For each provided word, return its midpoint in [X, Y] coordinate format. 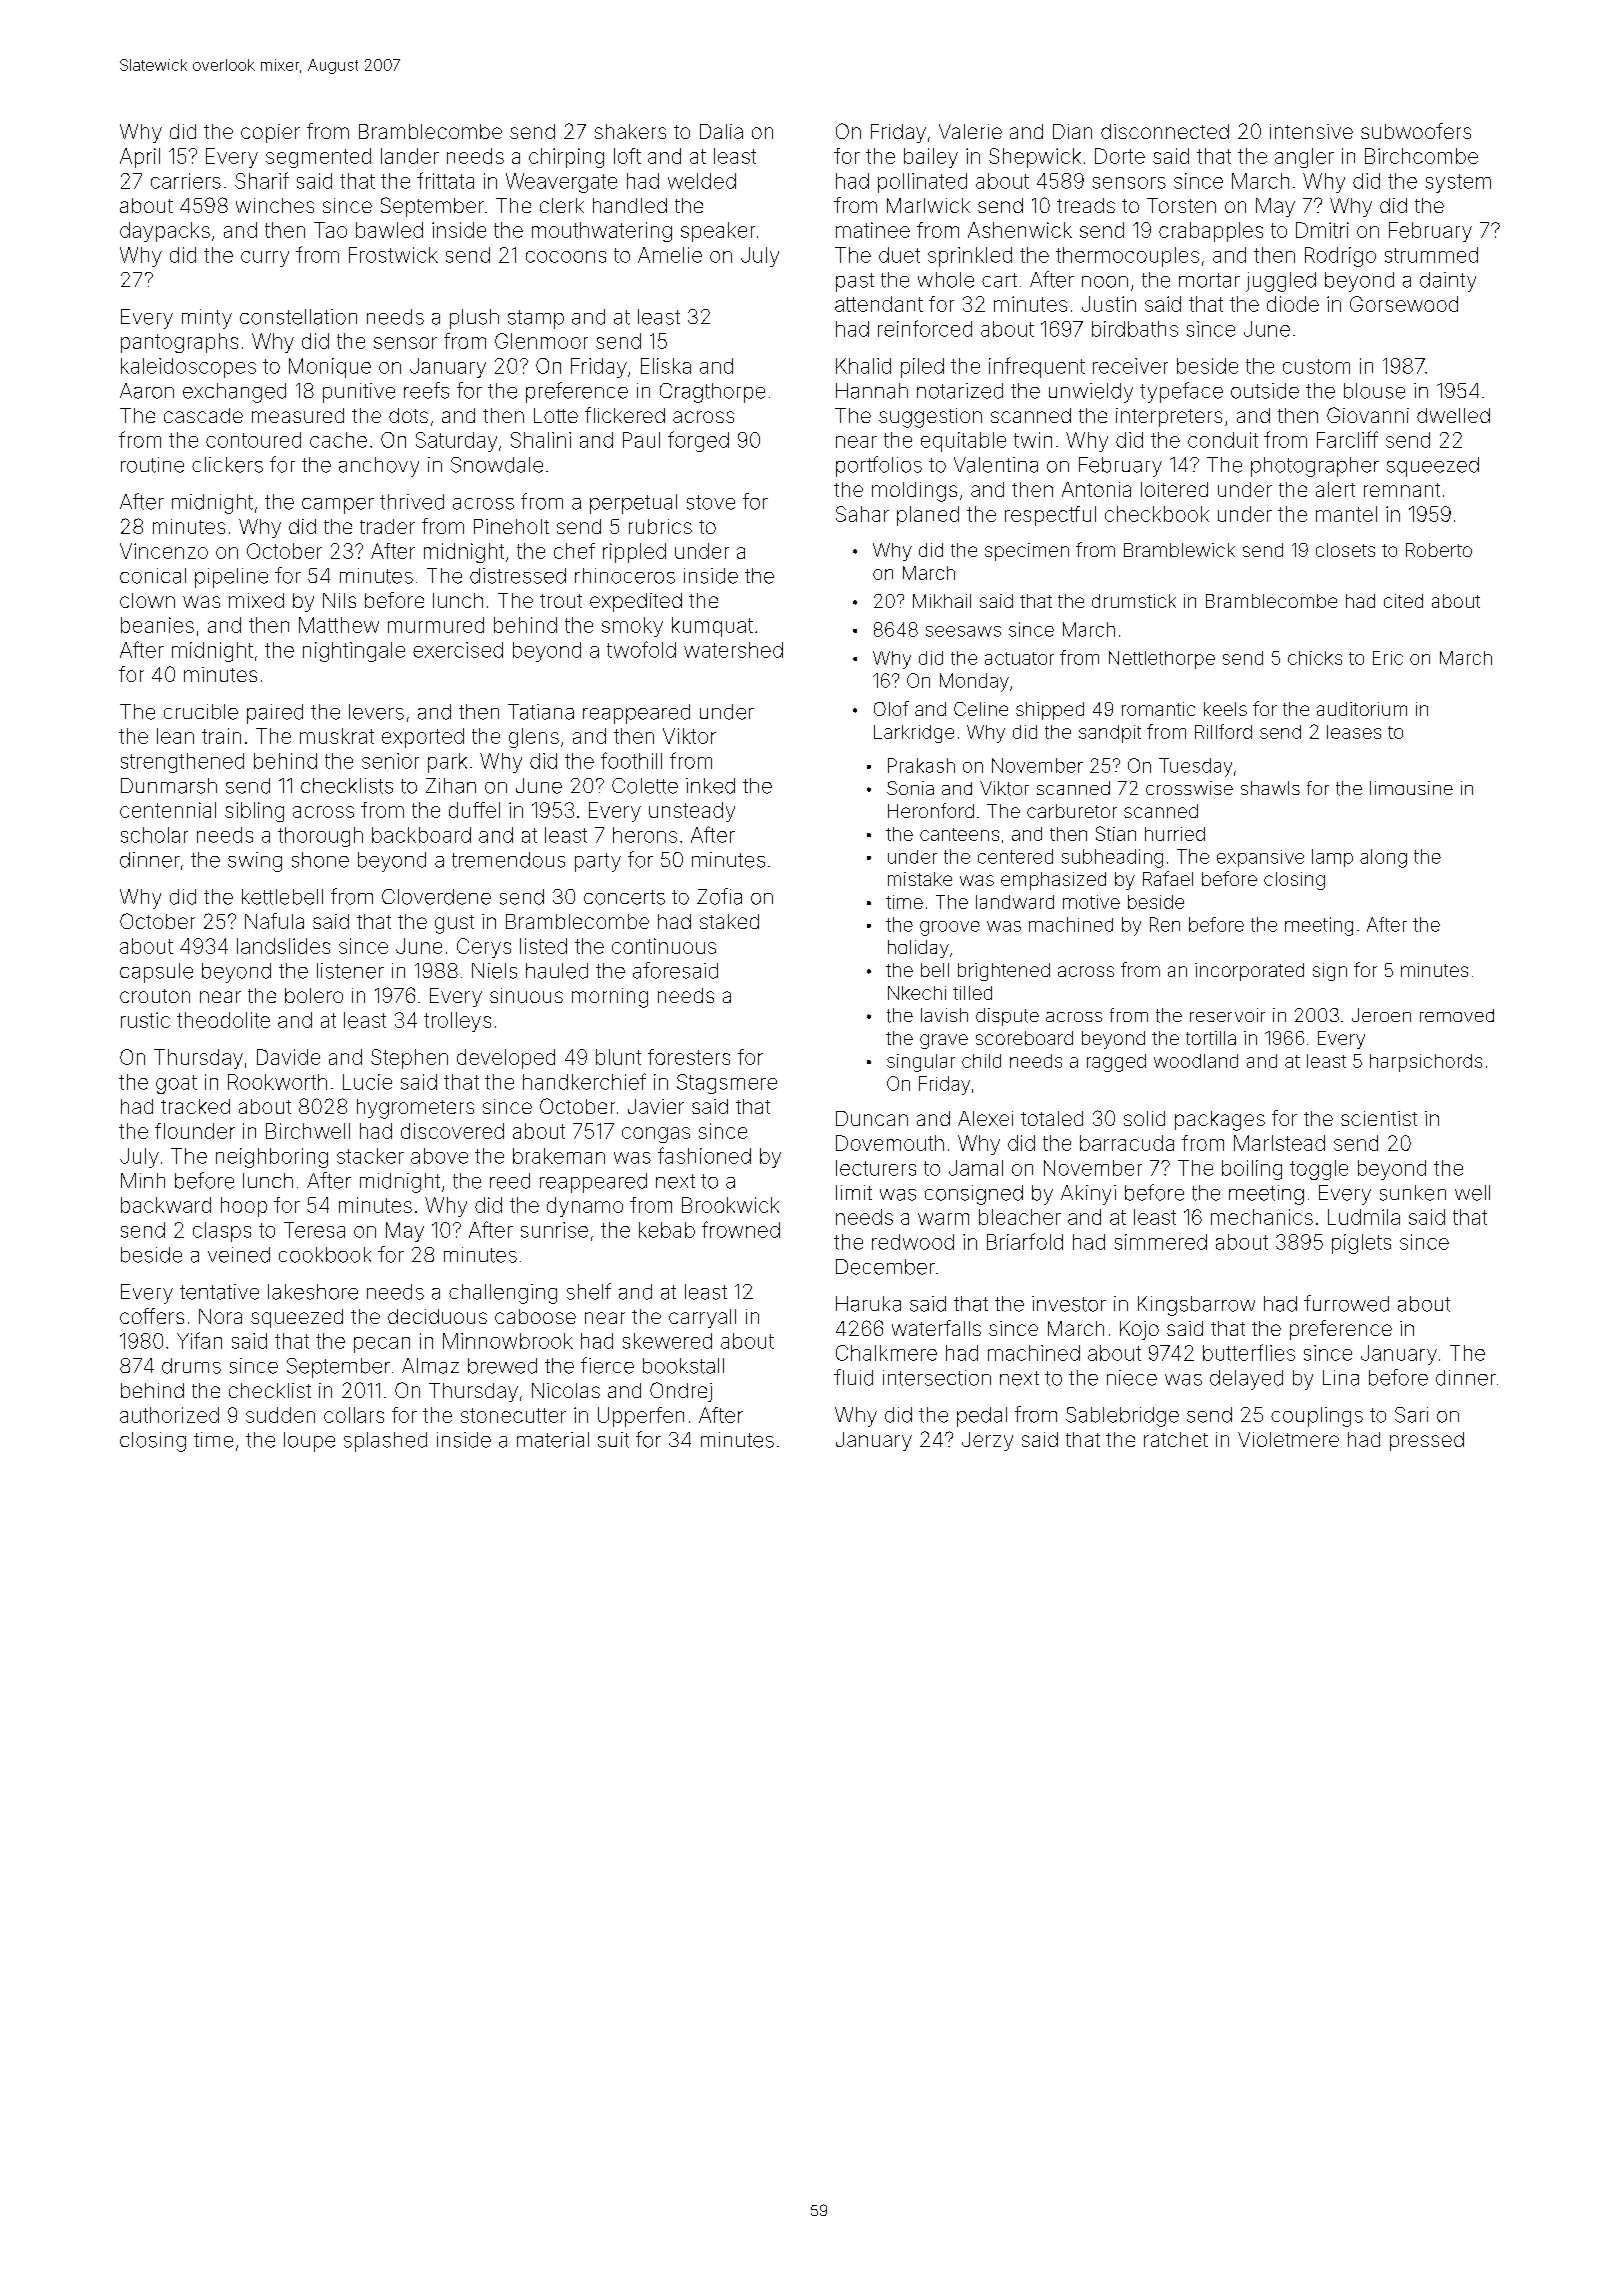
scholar [154, 835]
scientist [1379, 1118]
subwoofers [1416, 131]
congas [656, 1135]
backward [166, 1205]
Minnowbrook [508, 1341]
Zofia [719, 896]
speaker [718, 232]
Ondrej [681, 1392]
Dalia [721, 131]
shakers [630, 131]
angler [1304, 158]
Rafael [1168, 878]
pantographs [179, 343]
